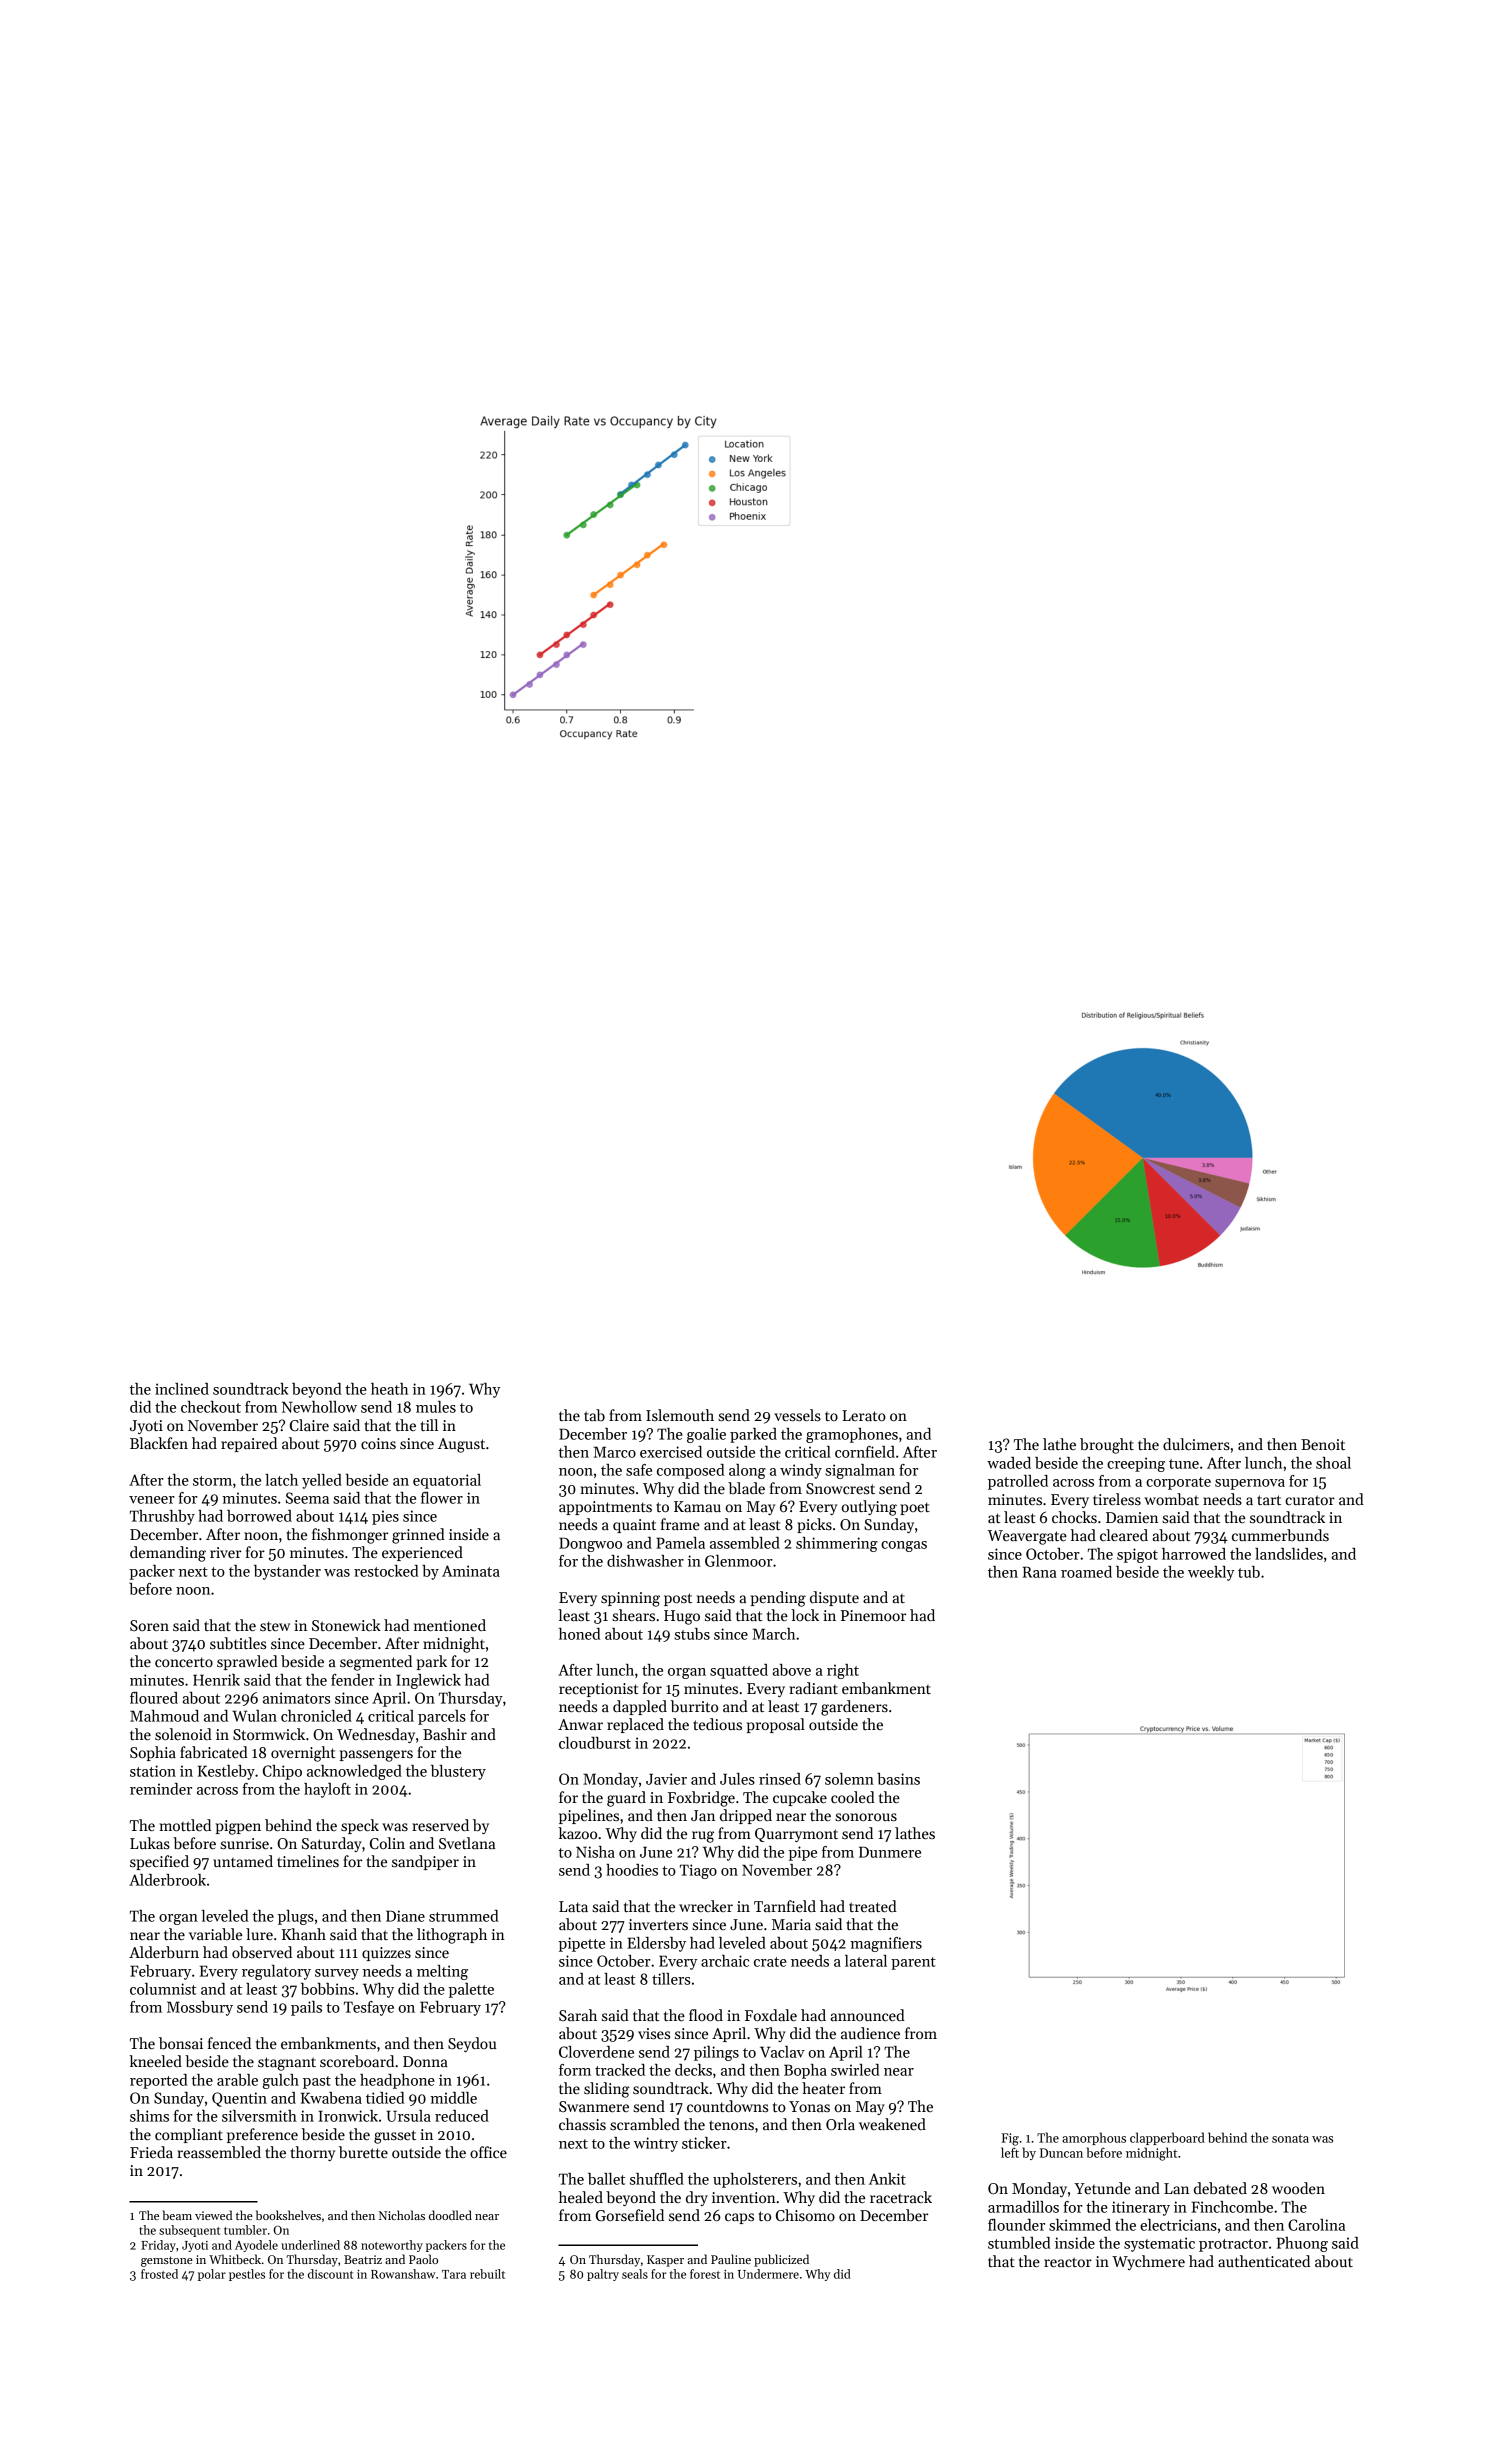 The height and width of the page is (2464, 1496). What do you see at coordinates (768, 2274) in the page?
I see `Undermere` at bounding box center [768, 2274].
